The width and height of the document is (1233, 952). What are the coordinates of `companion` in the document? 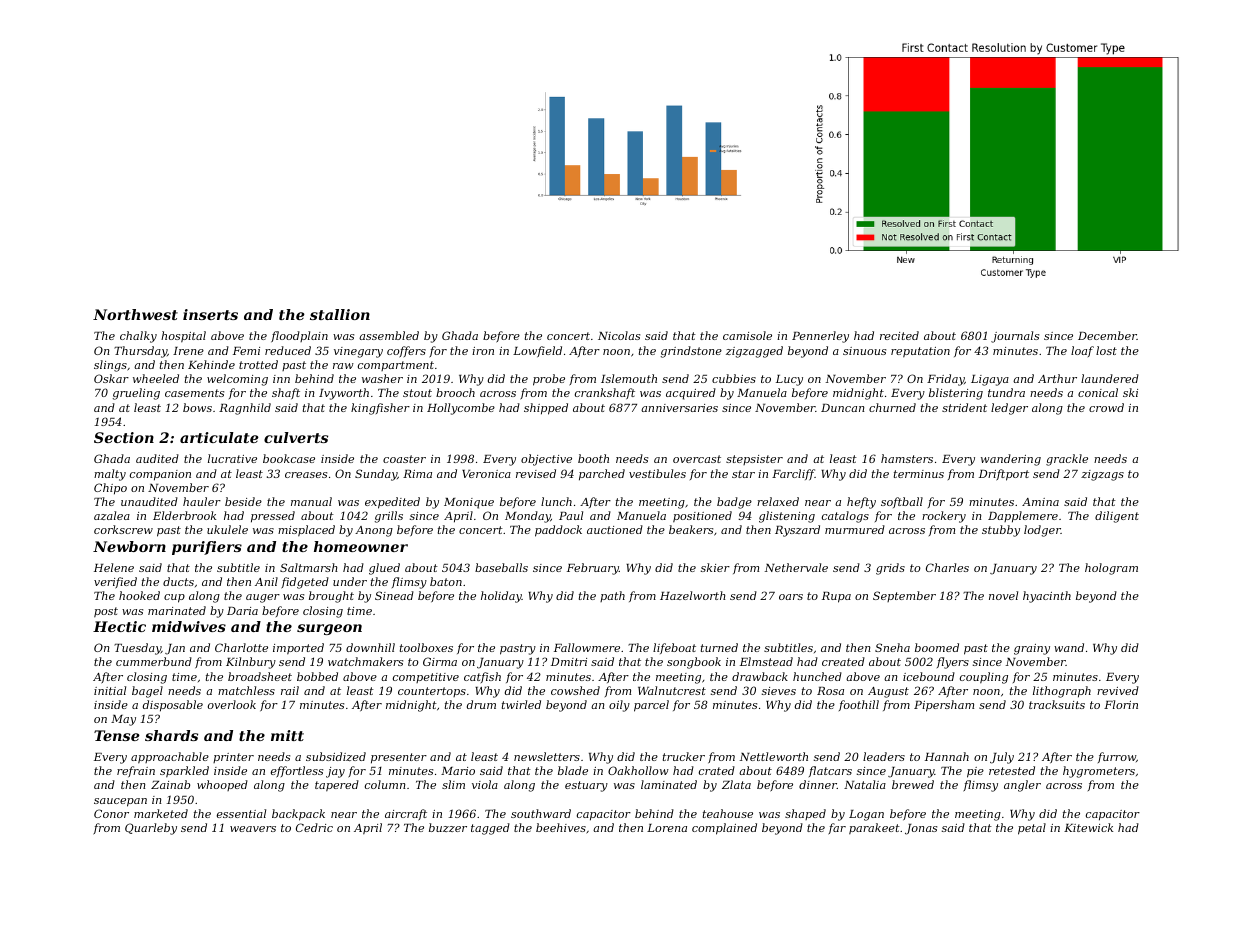 It's located at (160, 475).
